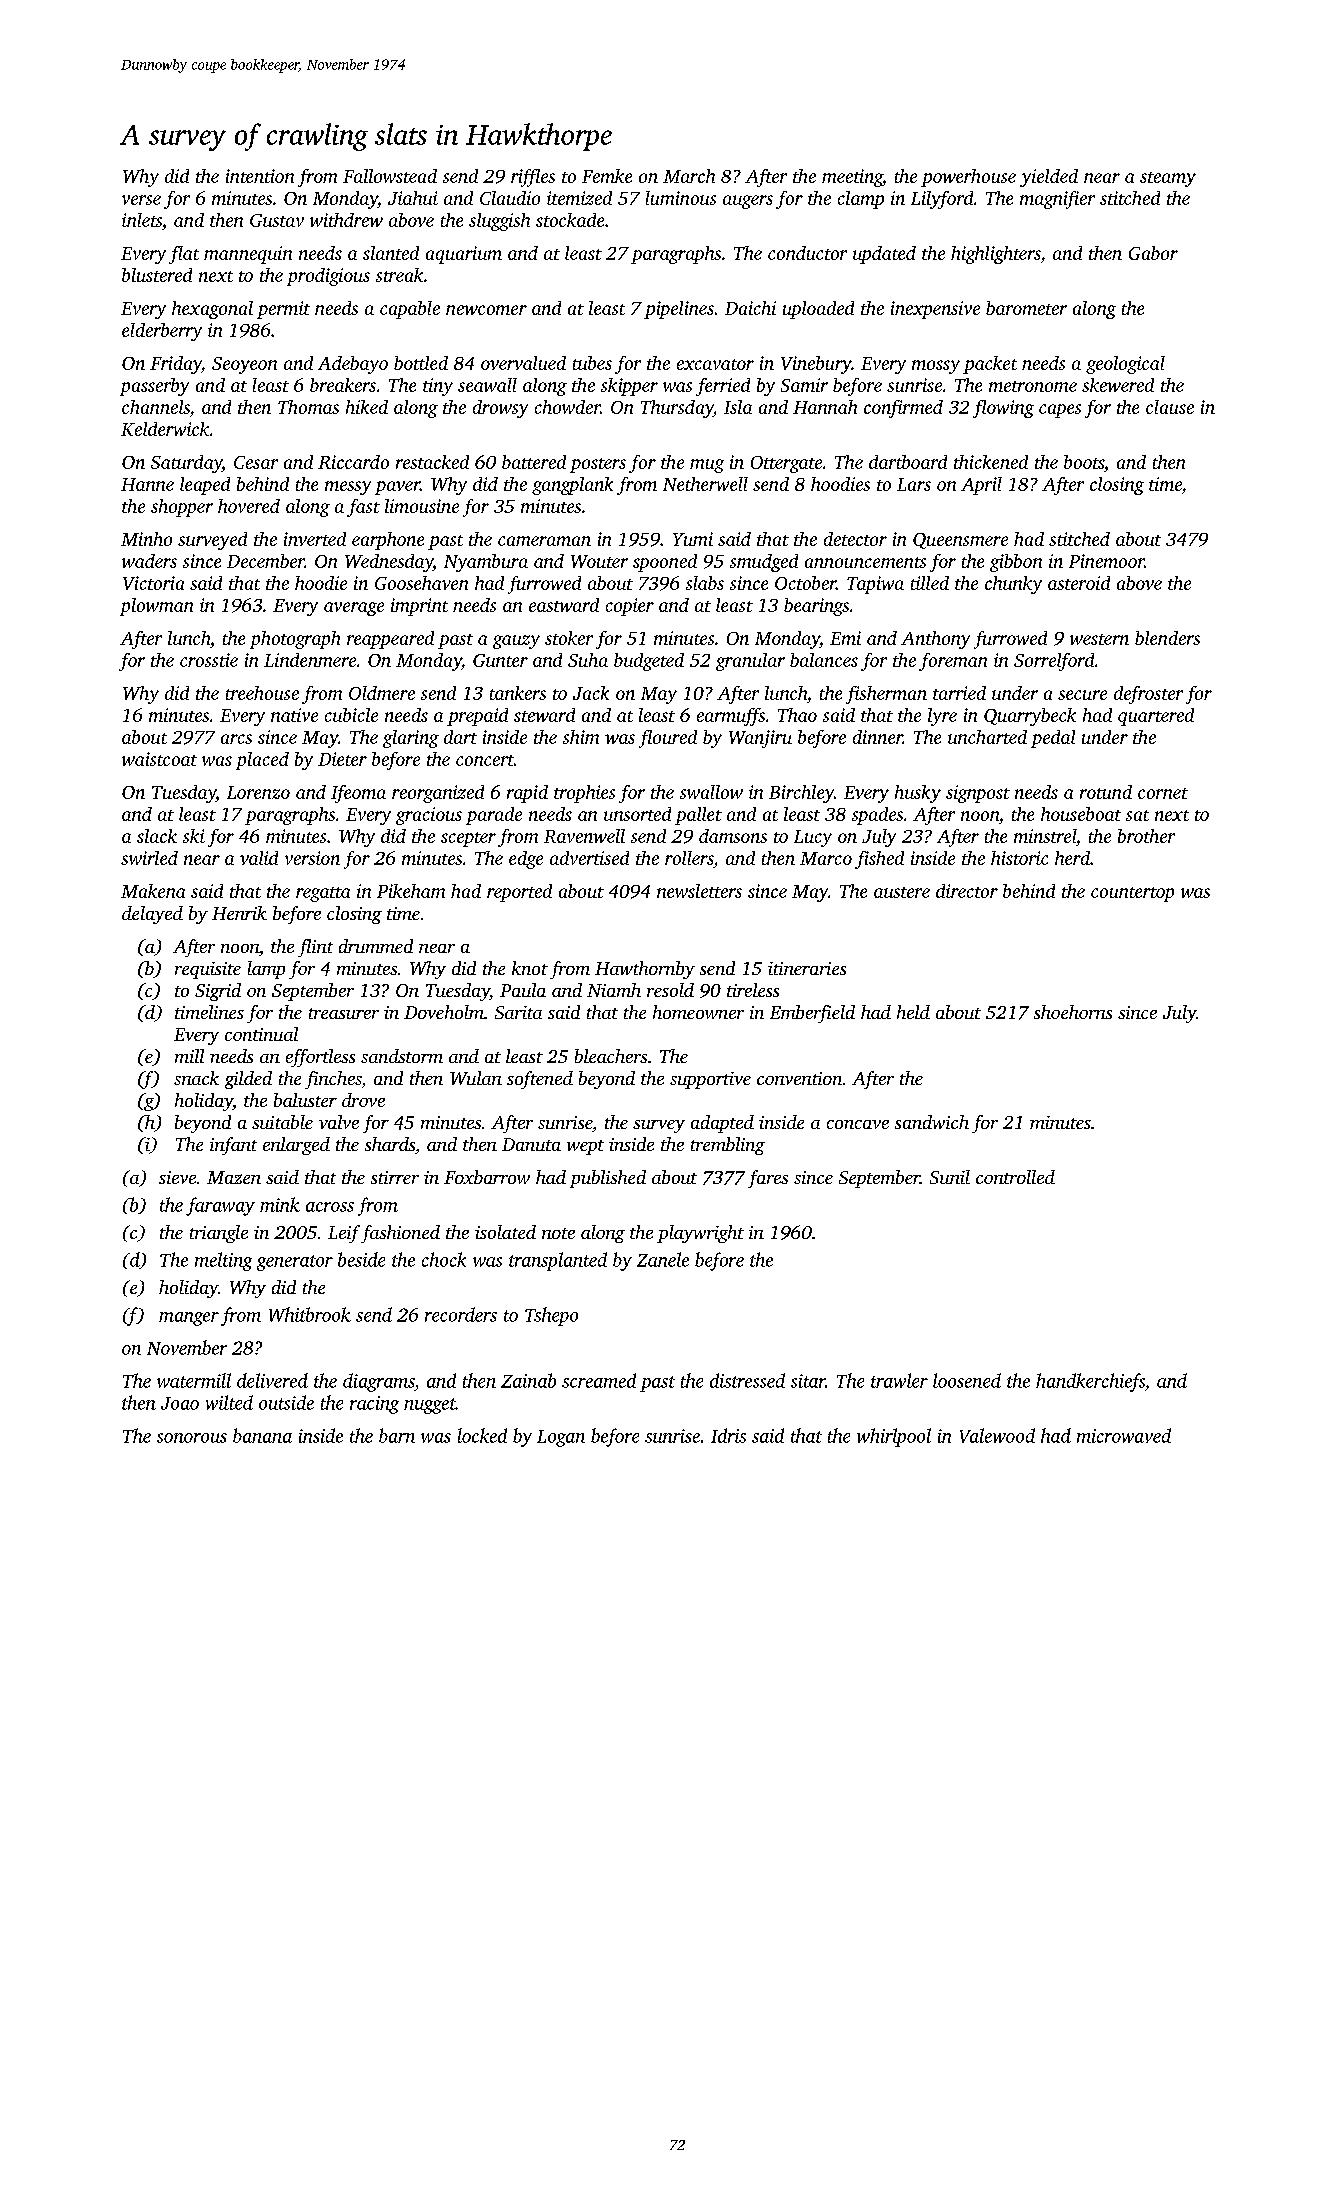  I want to click on delayed, so click(152, 915).
